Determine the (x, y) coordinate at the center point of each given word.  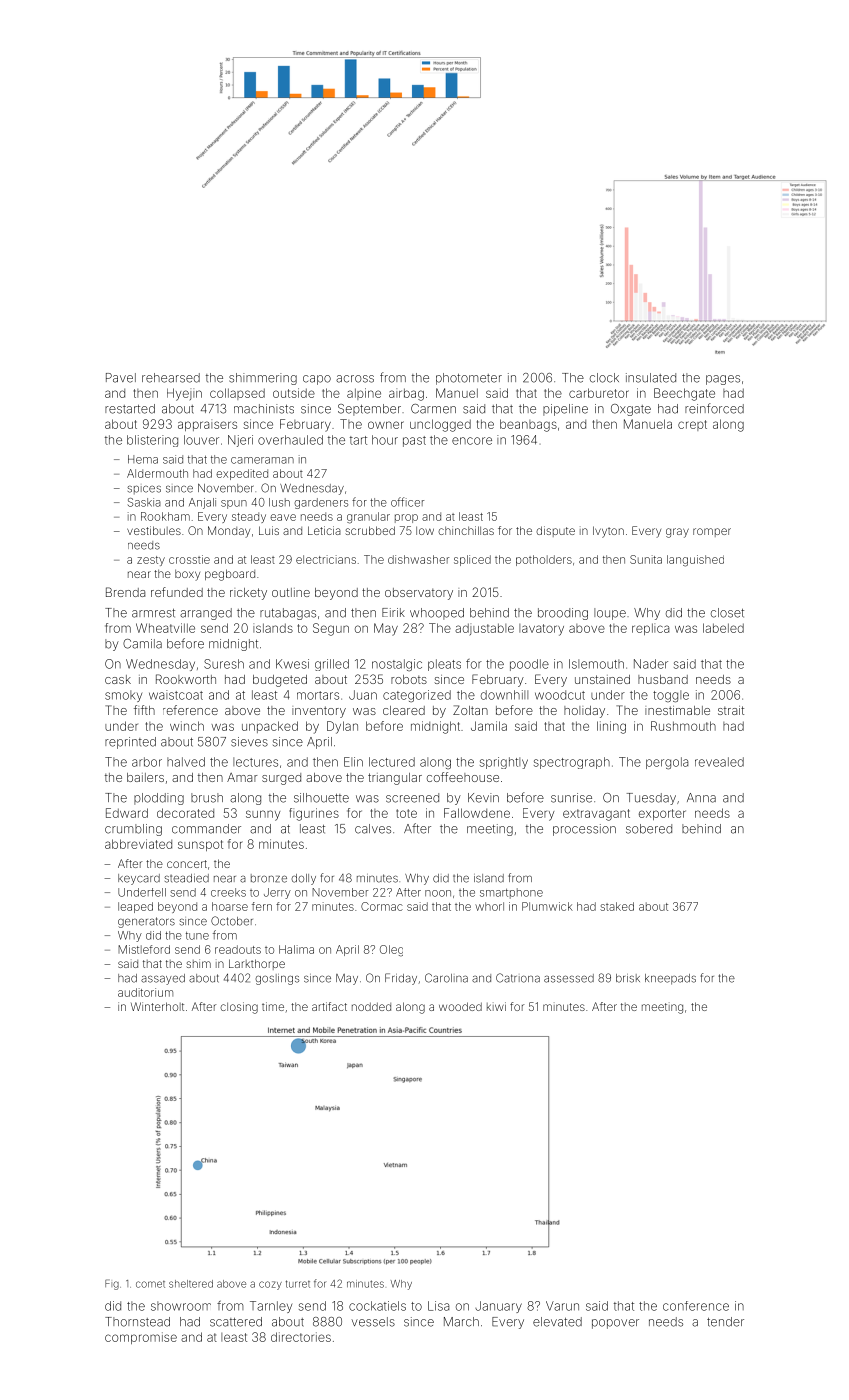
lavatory (541, 630)
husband (663, 679)
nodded (371, 1006)
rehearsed (171, 378)
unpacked (270, 727)
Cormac (382, 906)
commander (206, 829)
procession (584, 830)
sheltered (191, 1284)
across (355, 379)
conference (696, 1306)
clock (604, 378)
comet (150, 1284)
